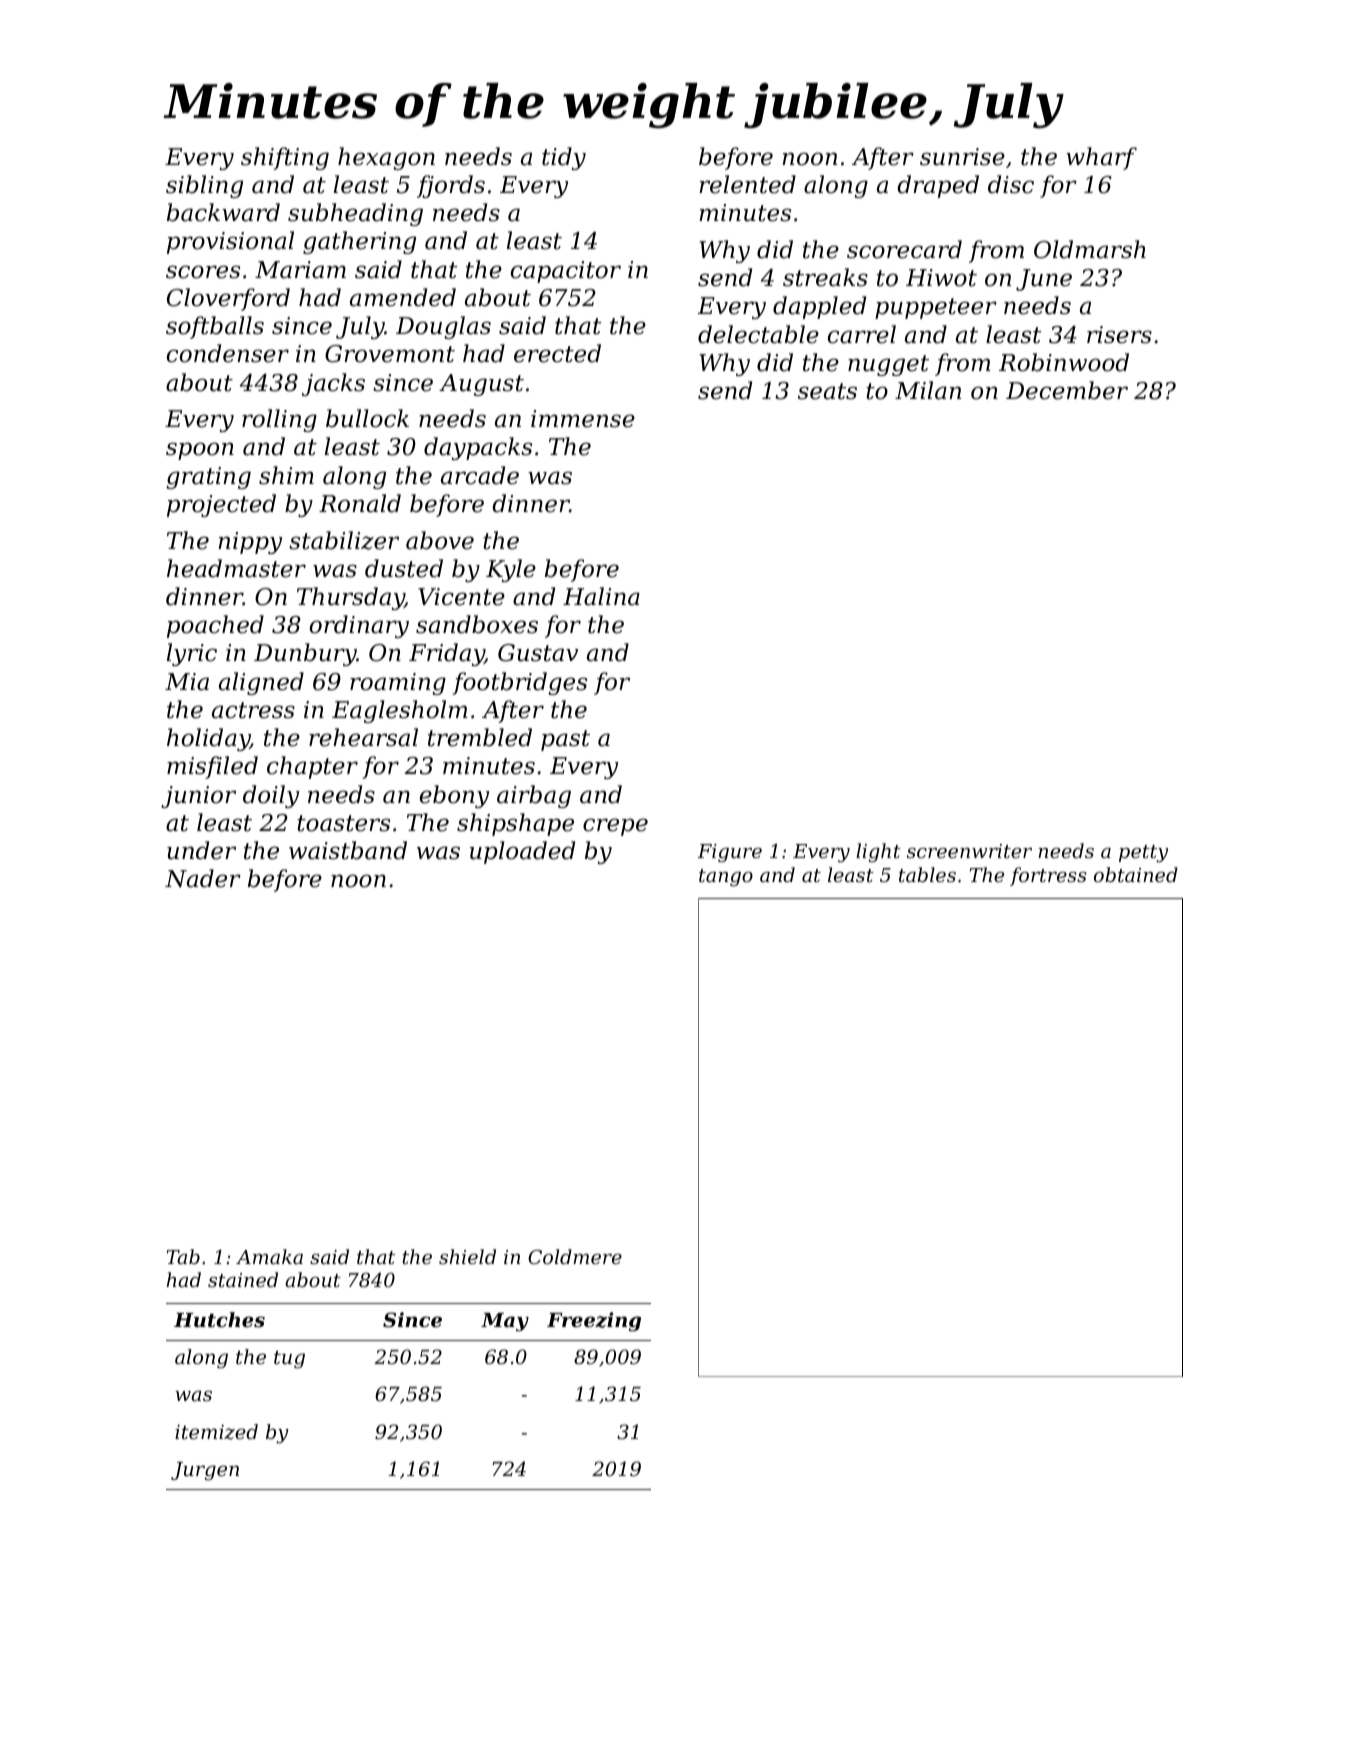  What do you see at coordinates (253, 710) in the screenshot?
I see `actress` at bounding box center [253, 710].
